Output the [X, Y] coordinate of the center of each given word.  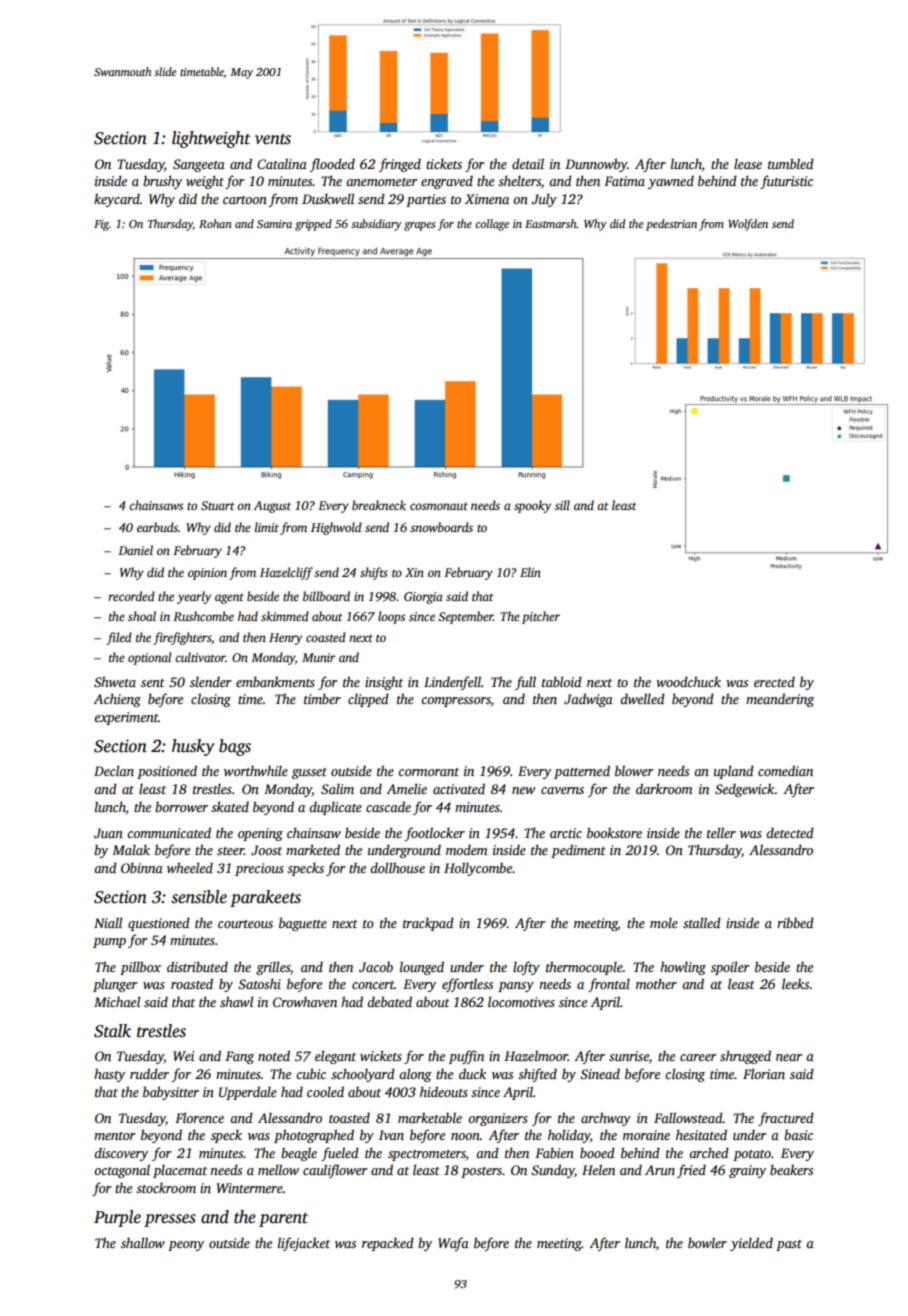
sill [562, 505]
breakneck [379, 505]
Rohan [215, 223]
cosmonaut [439, 506]
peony [186, 1246]
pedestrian [671, 225]
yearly [194, 597]
